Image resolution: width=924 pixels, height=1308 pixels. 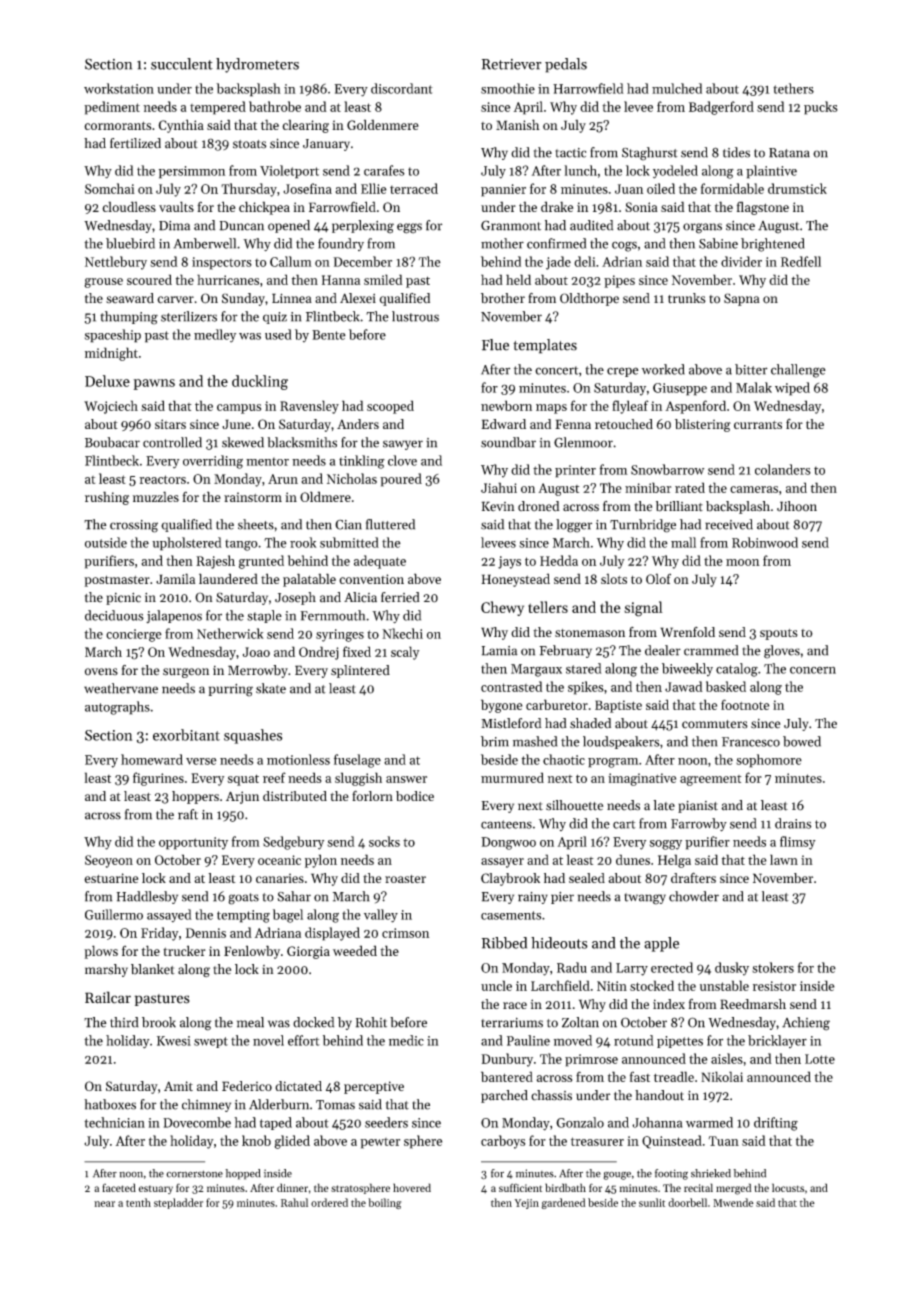 I want to click on bodice, so click(x=415, y=796).
